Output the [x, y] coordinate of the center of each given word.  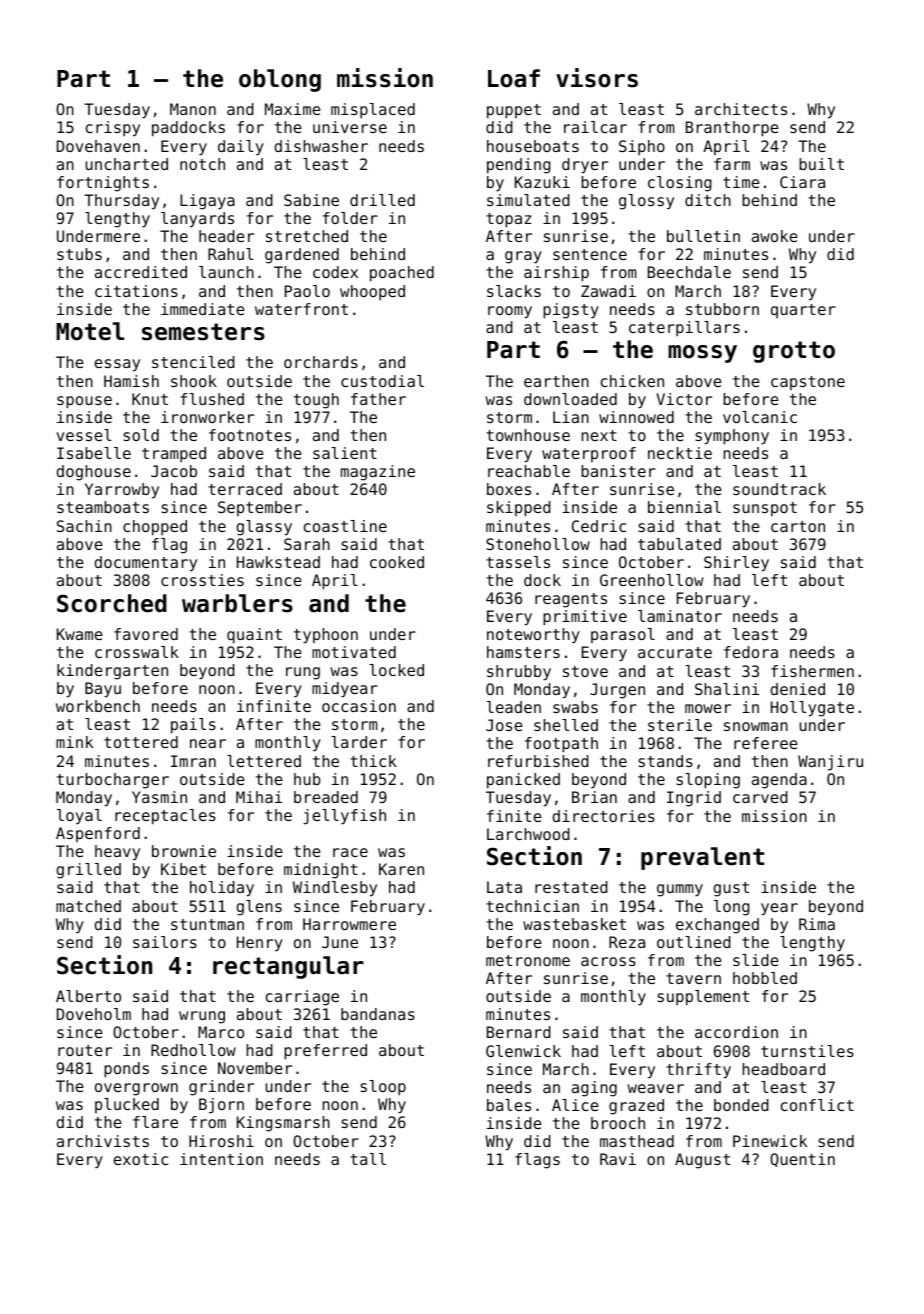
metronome [528, 960]
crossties [202, 580]
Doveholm [94, 1014]
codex [335, 272]
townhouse [528, 435]
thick [373, 761]
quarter [803, 311]
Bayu [103, 690]
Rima [817, 924]
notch [202, 164]
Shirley [736, 564]
